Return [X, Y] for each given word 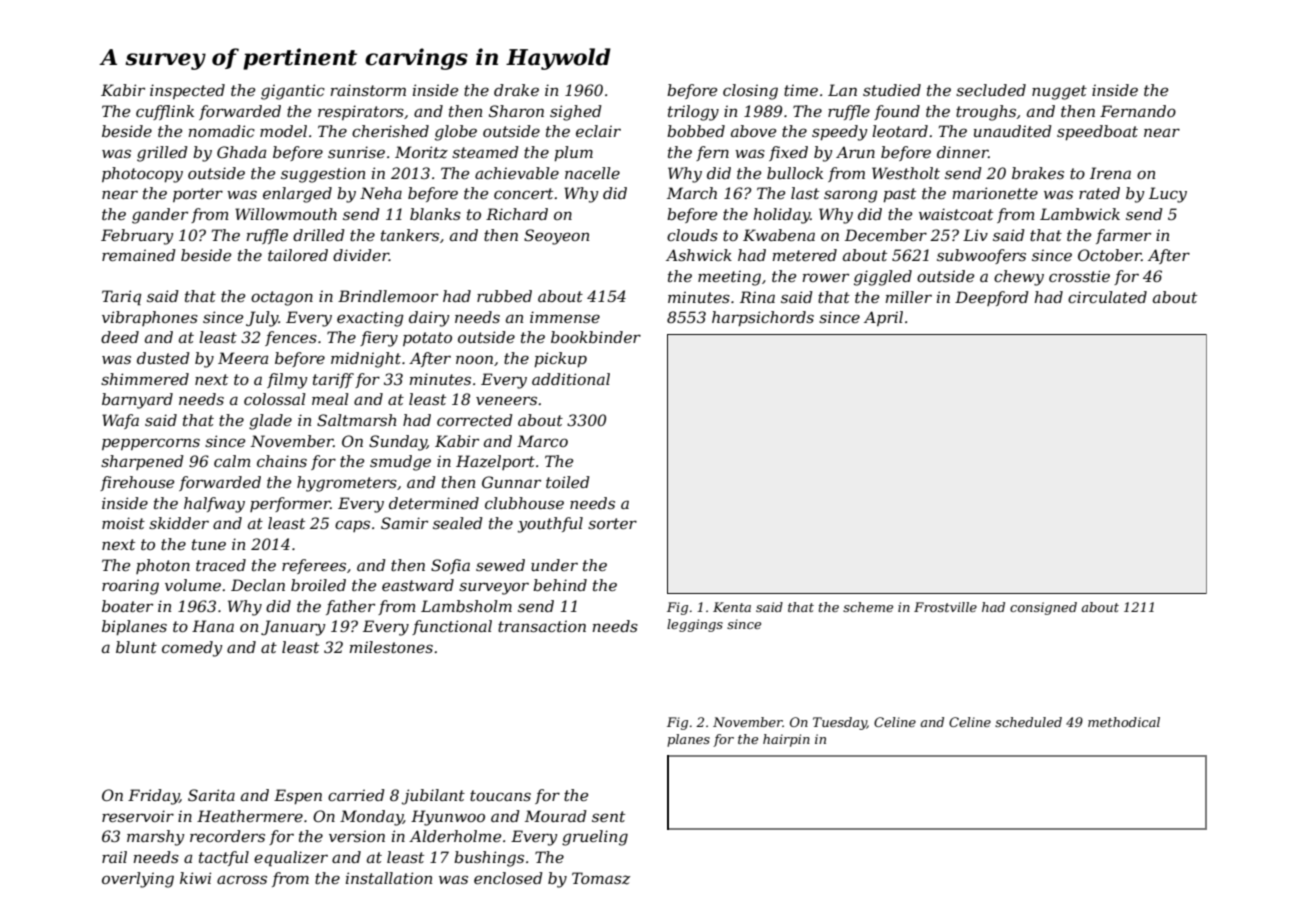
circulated [1107, 297]
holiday [781, 216]
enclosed [508, 878]
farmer [1123, 236]
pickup [560, 359]
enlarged [297, 195]
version [357, 836]
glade [270, 422]
